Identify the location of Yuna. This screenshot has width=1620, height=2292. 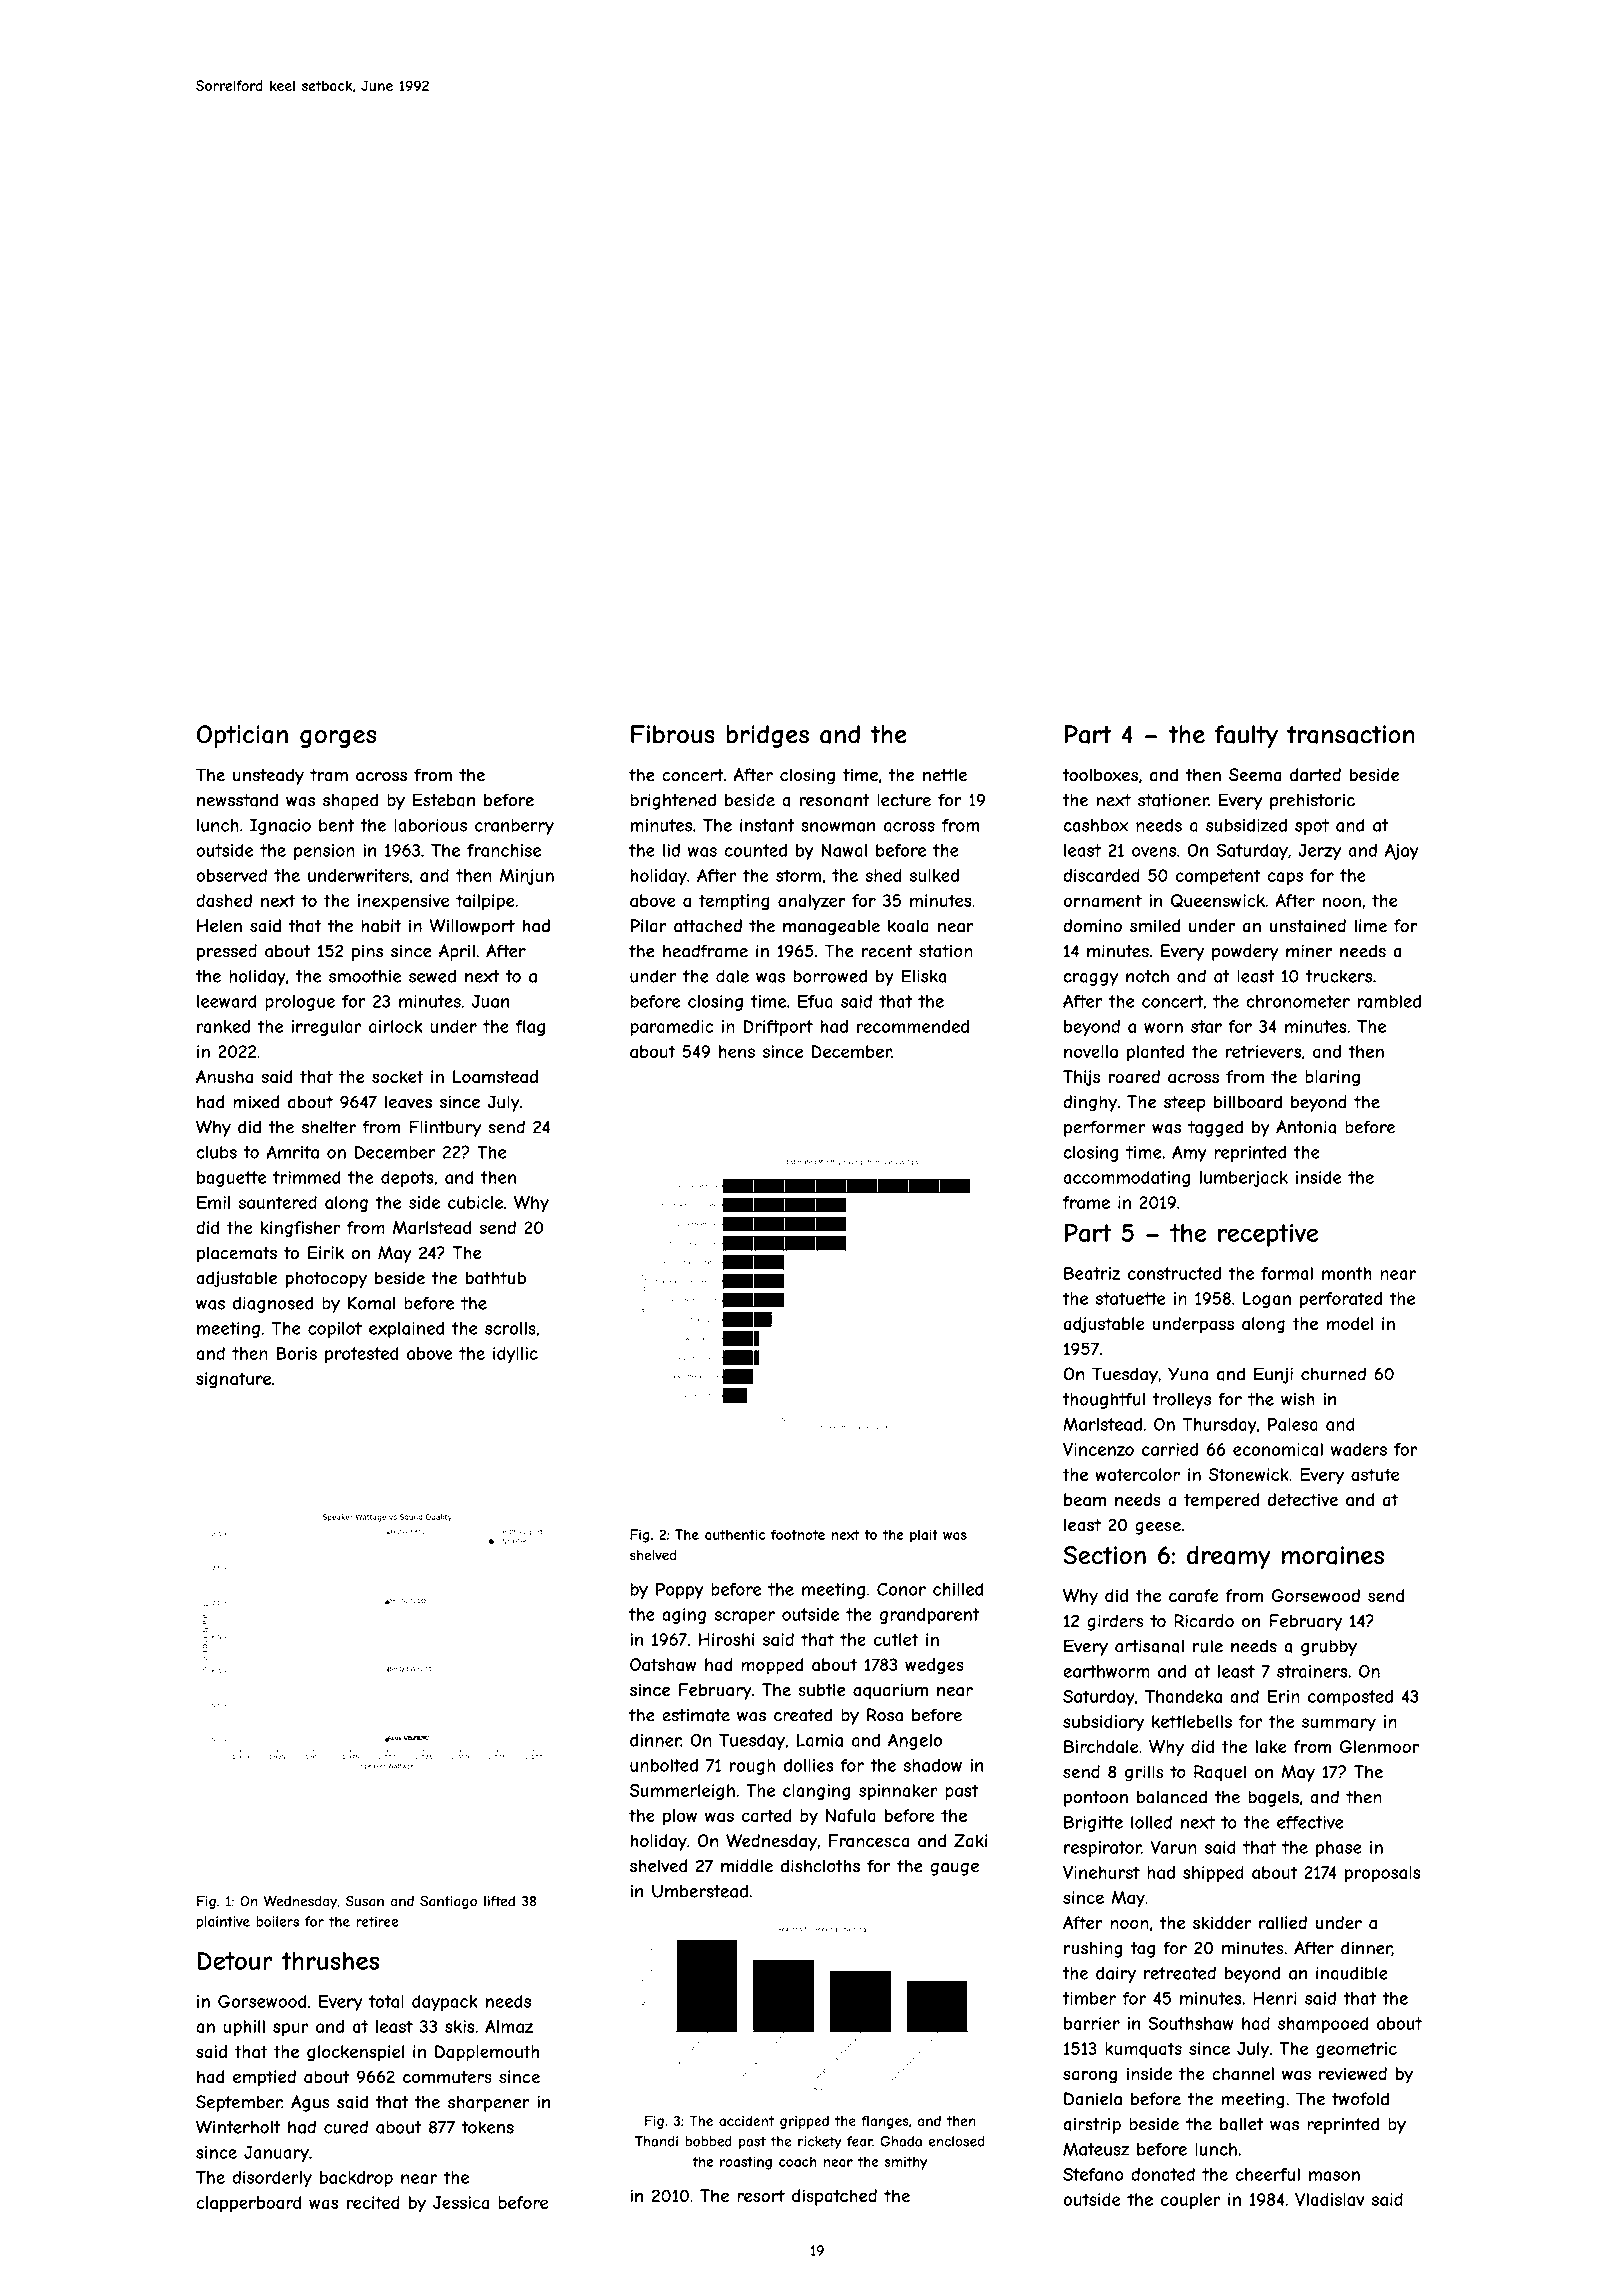
(1188, 1374).
